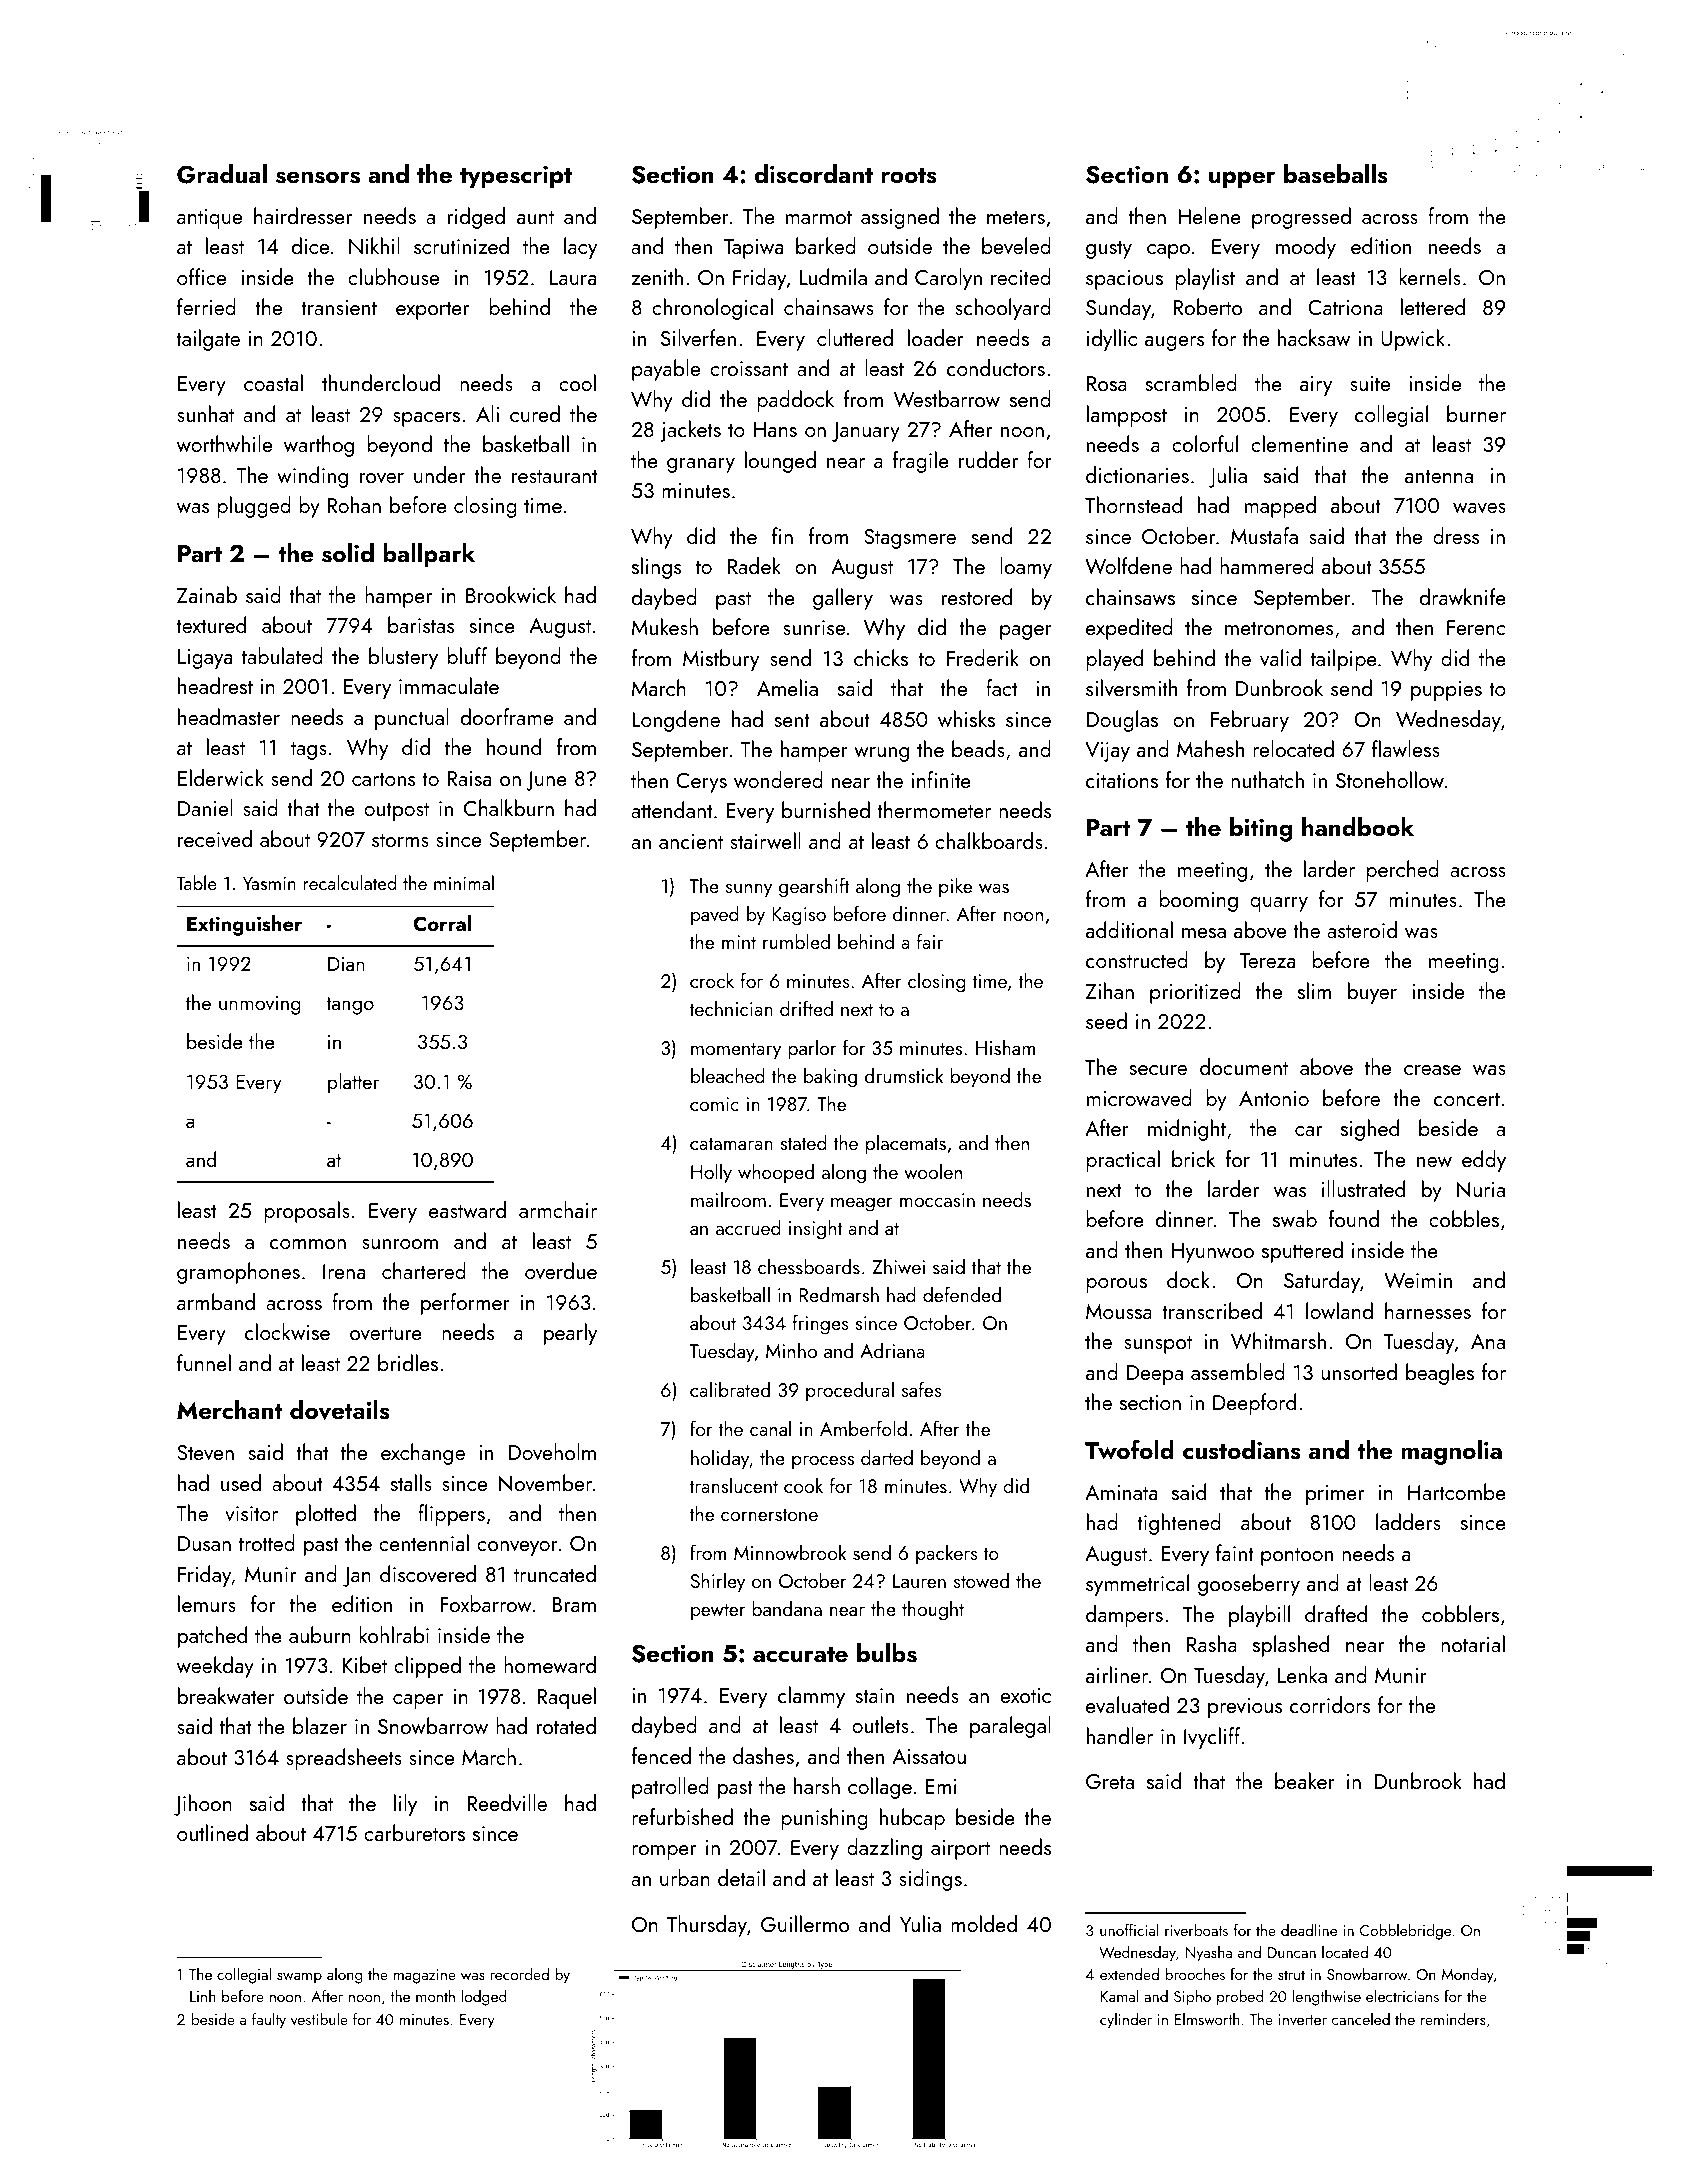  What do you see at coordinates (224, 443) in the screenshot?
I see `worthwhile` at bounding box center [224, 443].
